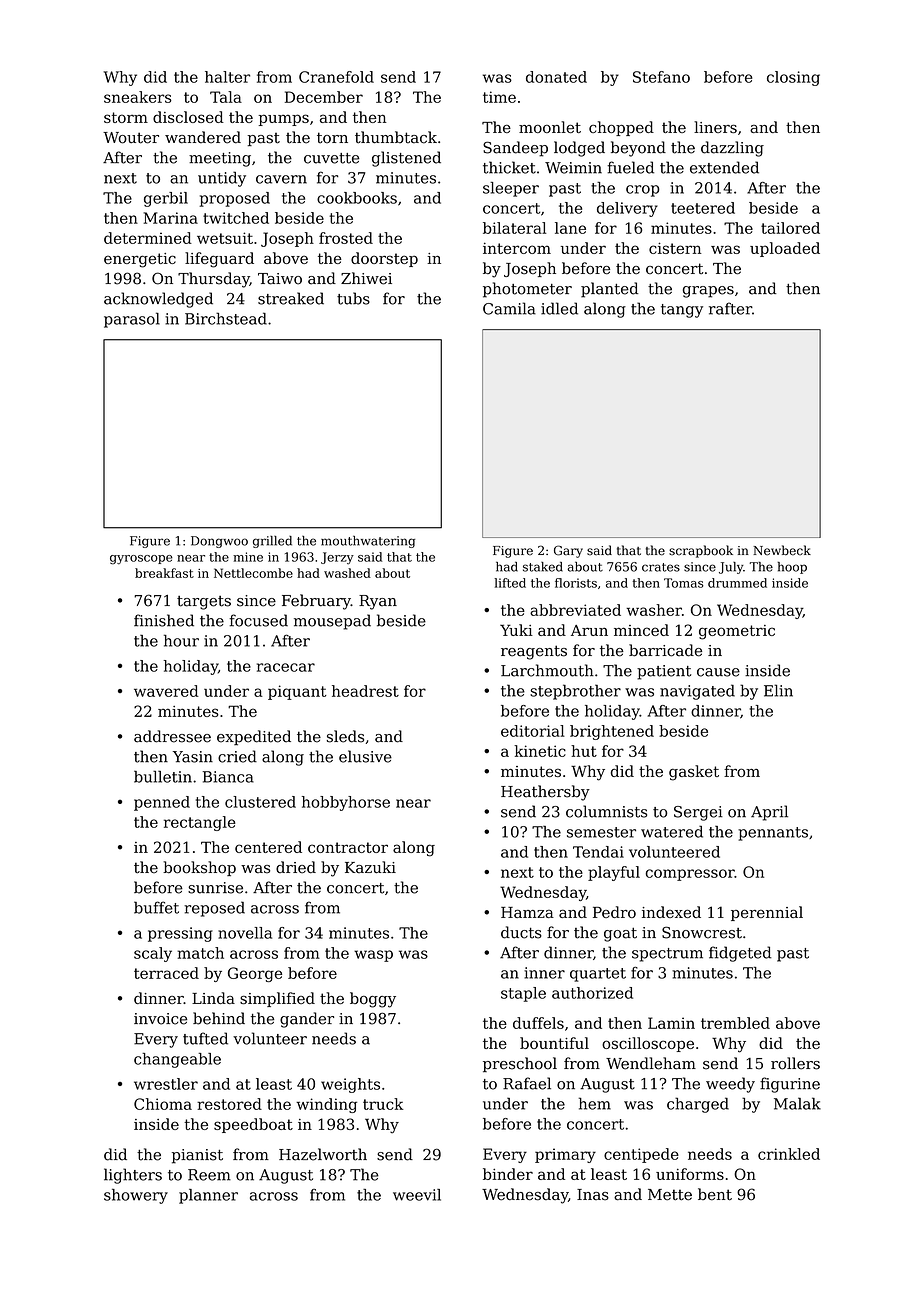 The image size is (924, 1308). Describe the element at coordinates (141, 560) in the screenshot. I see `gyroscope` at that location.
